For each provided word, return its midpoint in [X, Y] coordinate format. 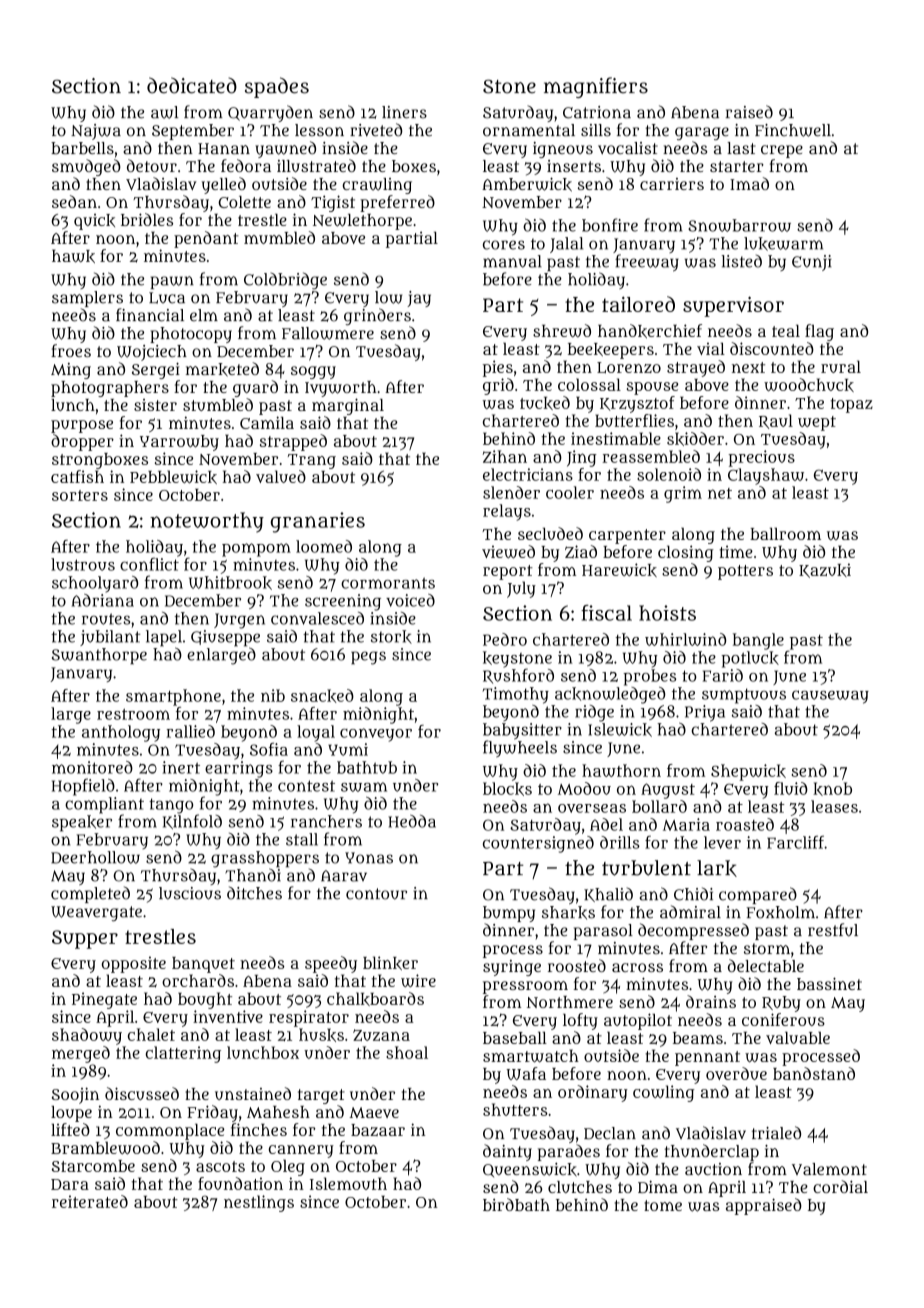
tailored [638, 304]
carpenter [627, 536]
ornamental [529, 130]
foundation [240, 1183]
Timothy [515, 695]
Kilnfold [192, 821]
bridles [147, 219]
